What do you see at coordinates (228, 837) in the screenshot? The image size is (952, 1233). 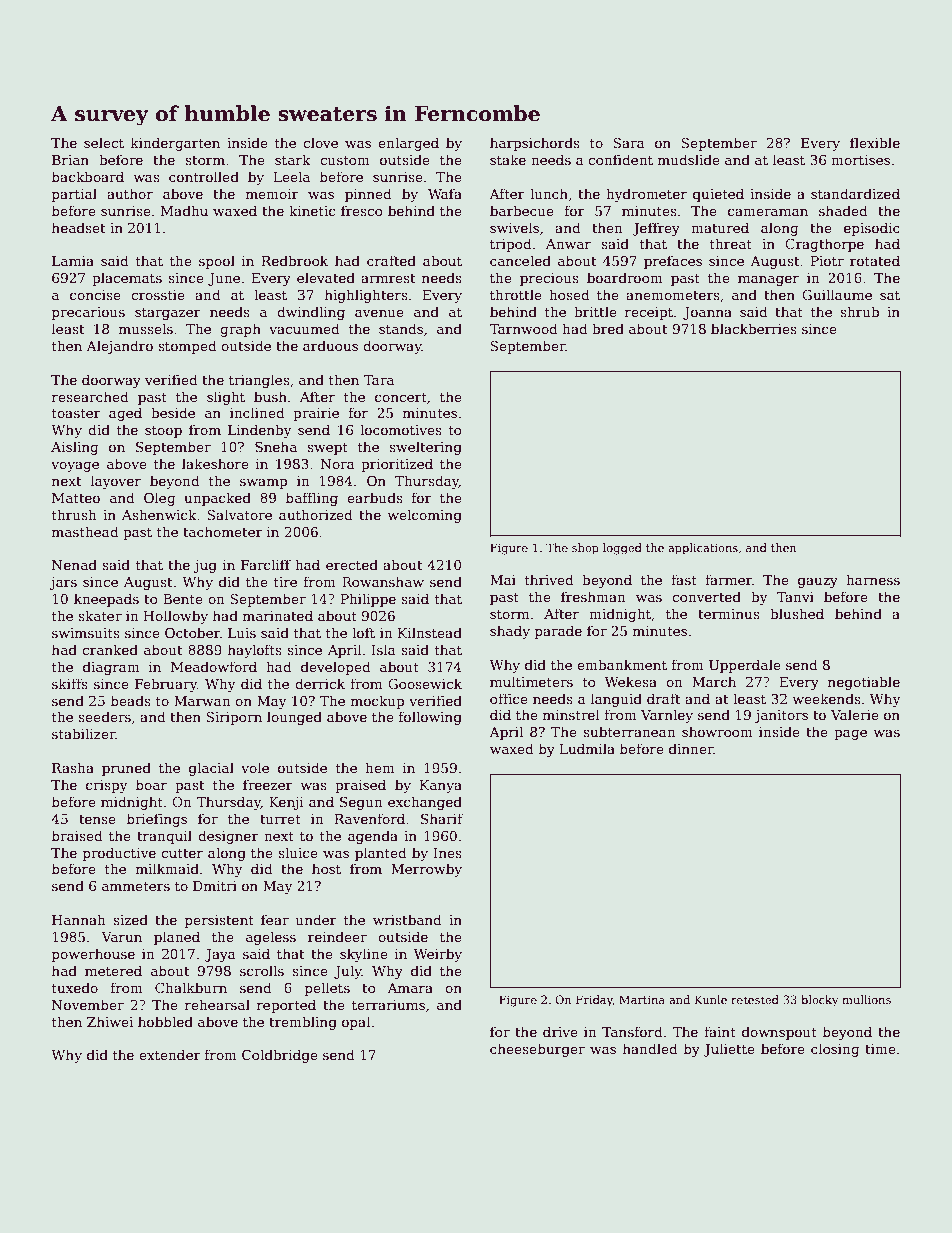 I see `designer` at bounding box center [228, 837].
